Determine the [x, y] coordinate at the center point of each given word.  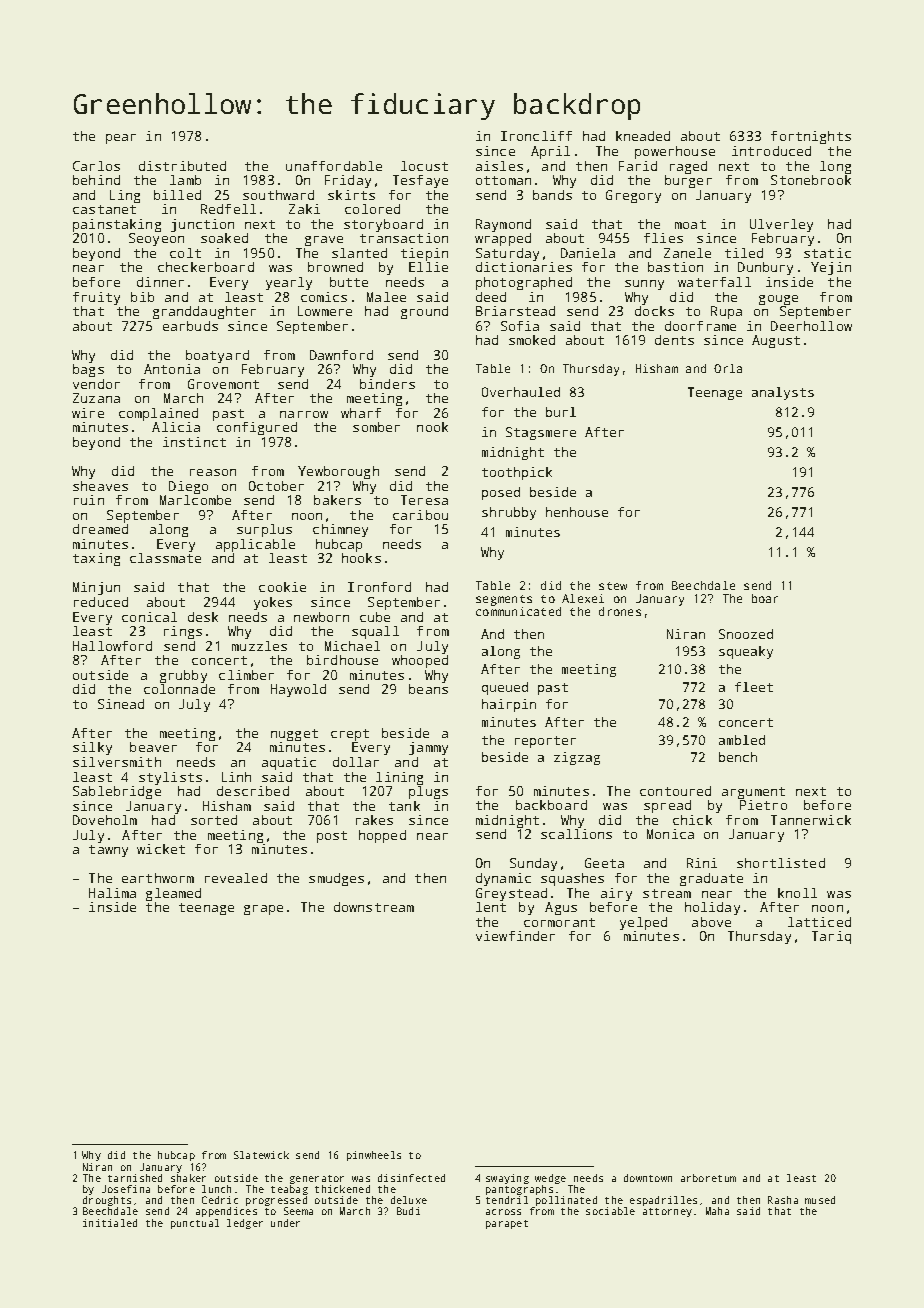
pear [121, 139]
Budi [408, 1211]
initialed [110, 1223]
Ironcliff [536, 136]
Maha [717, 1211]
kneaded [643, 136]
